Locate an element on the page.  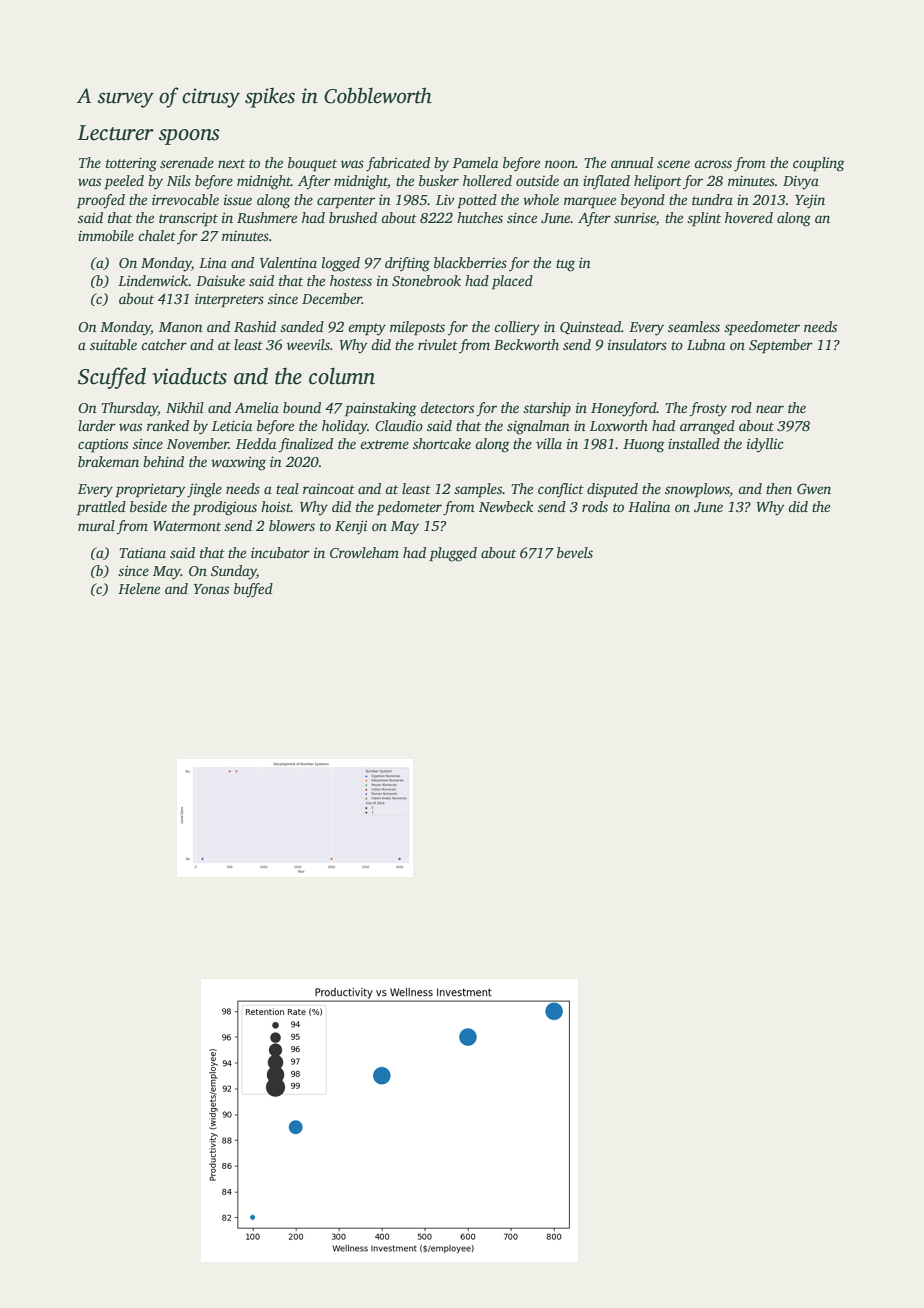
catcher is located at coordinates (164, 344).
